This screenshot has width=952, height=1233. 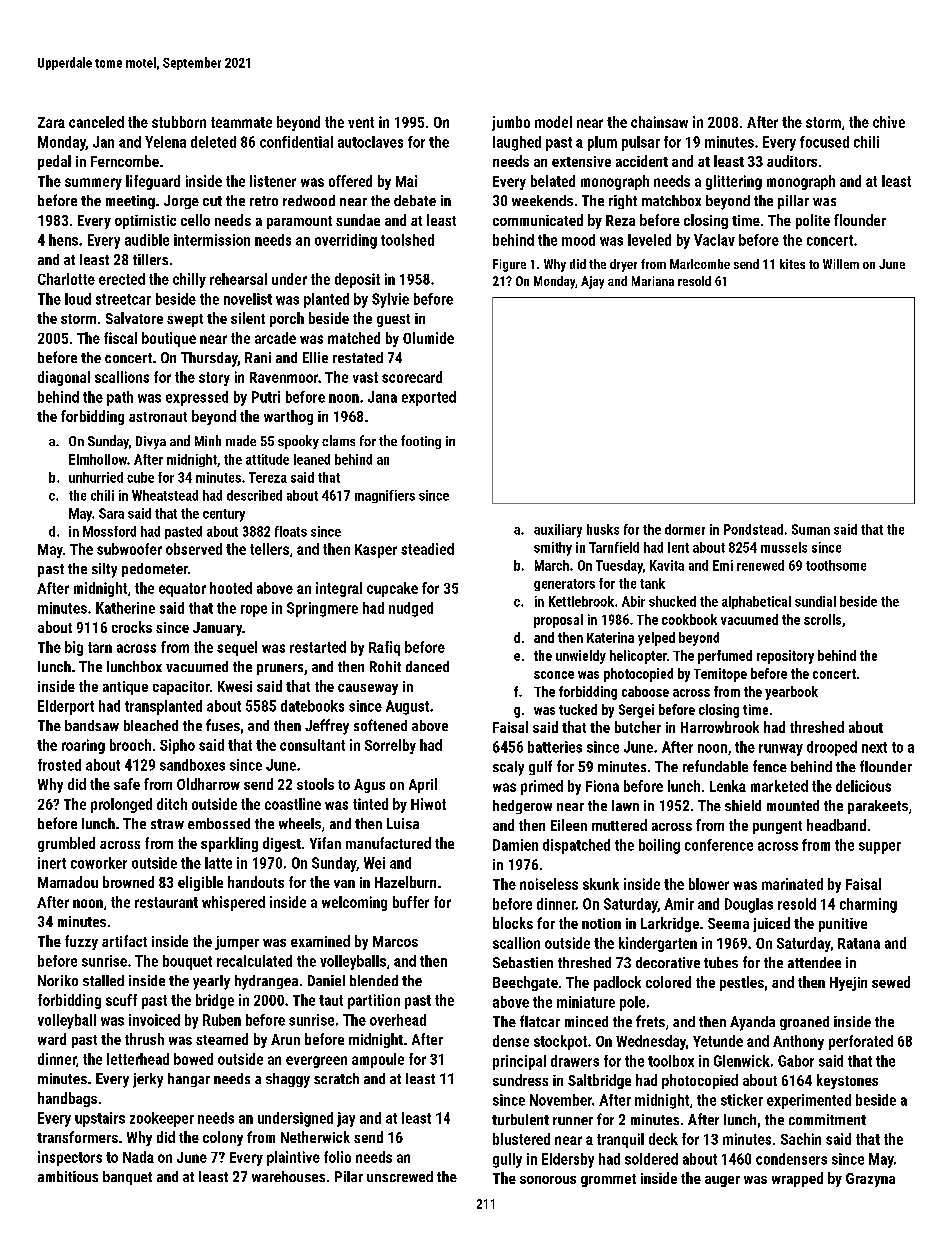 I want to click on banquet, so click(x=127, y=1178).
